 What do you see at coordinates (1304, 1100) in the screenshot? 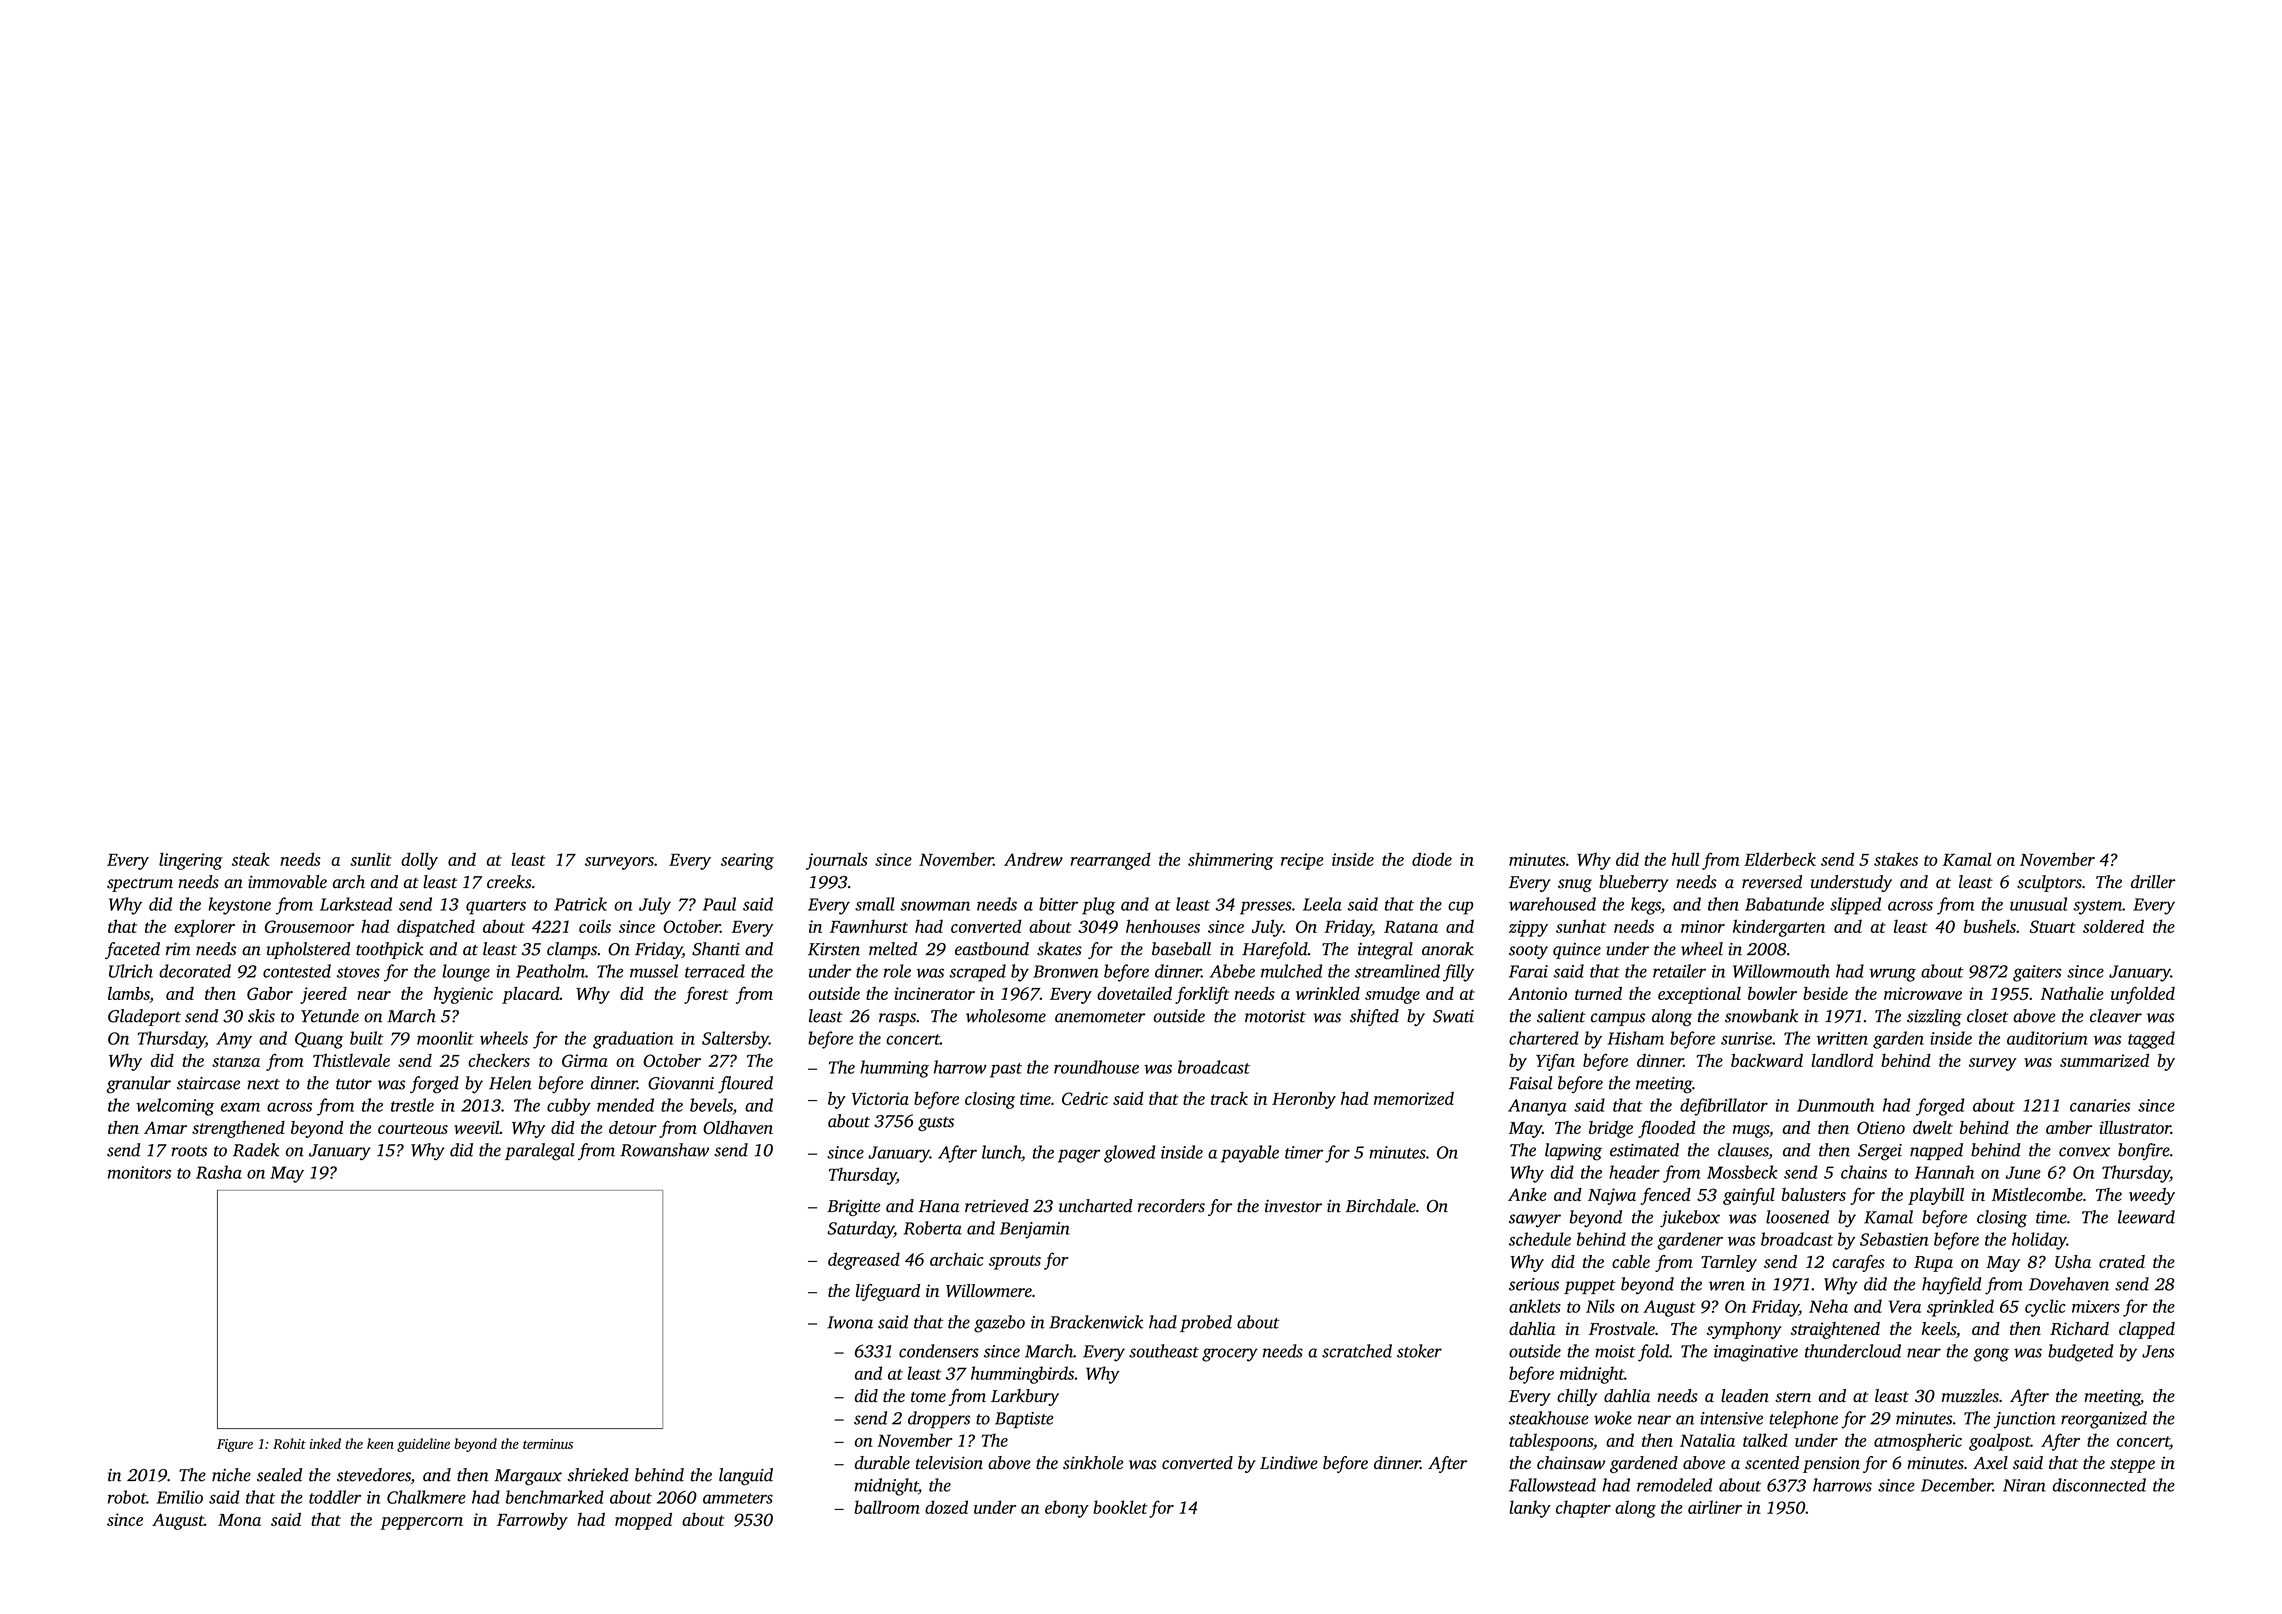
I see `Heronby` at bounding box center [1304, 1100].
